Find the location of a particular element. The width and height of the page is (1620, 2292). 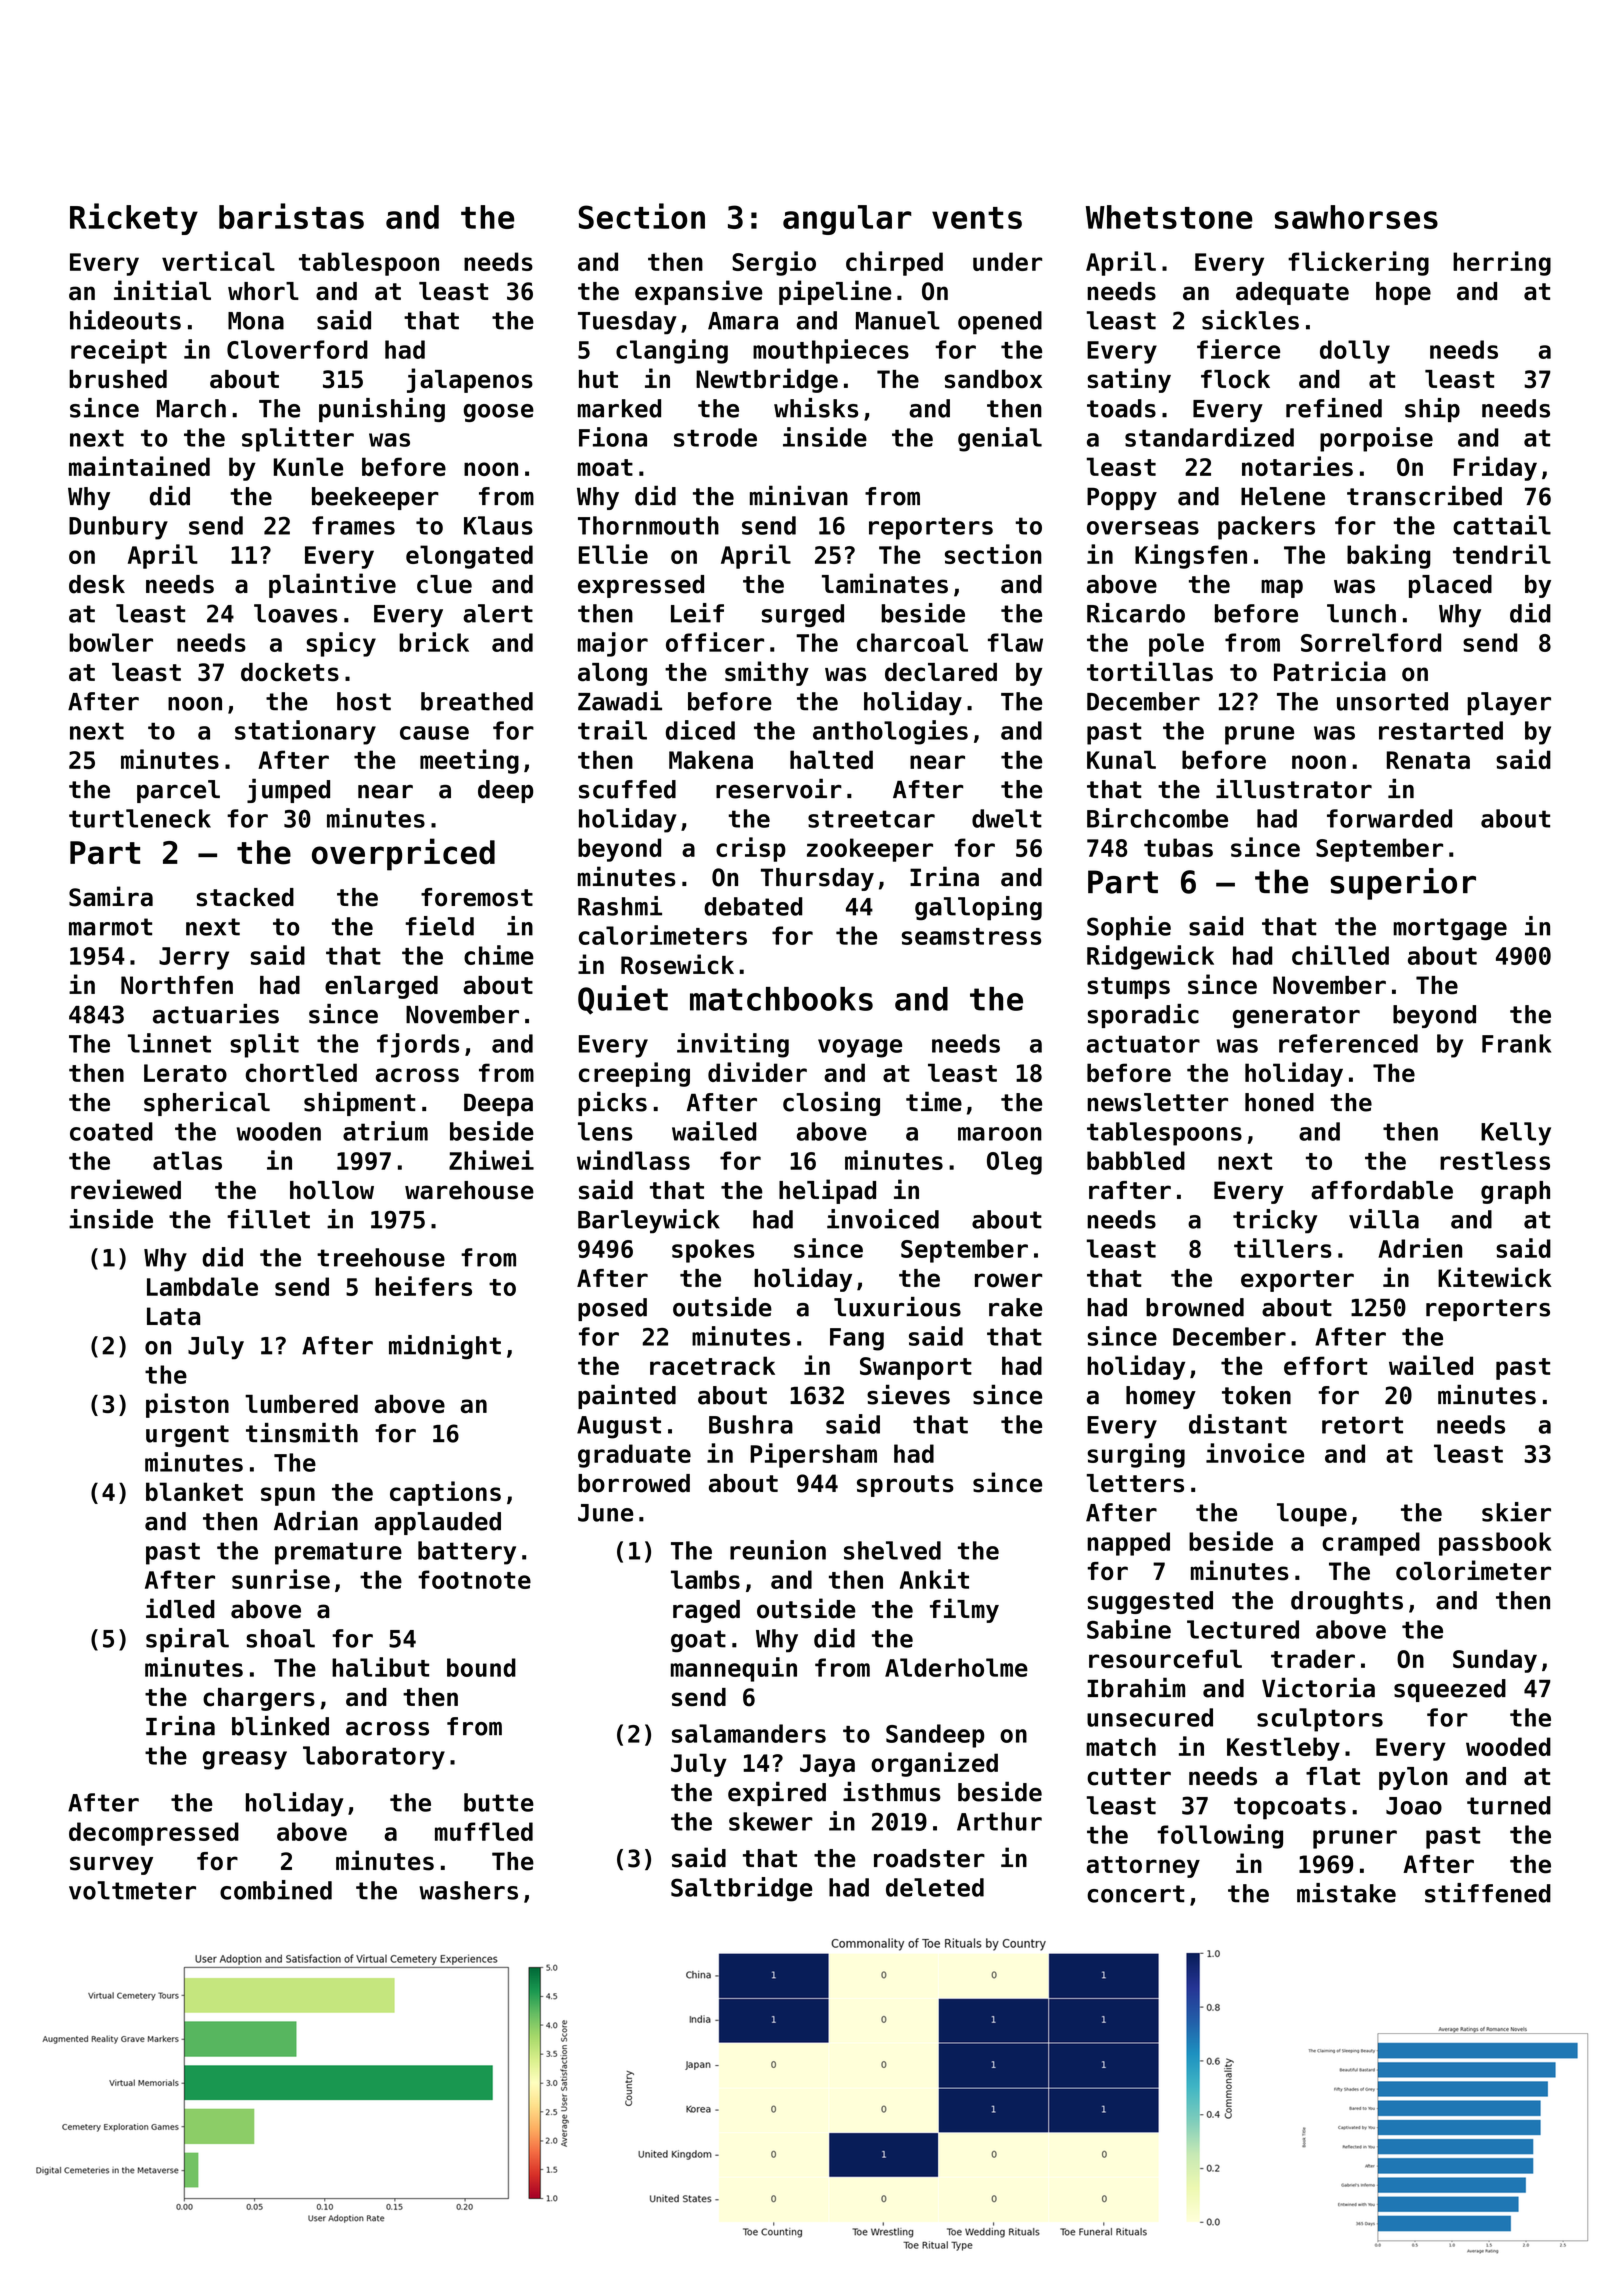

Saltbridge is located at coordinates (741, 1889).
